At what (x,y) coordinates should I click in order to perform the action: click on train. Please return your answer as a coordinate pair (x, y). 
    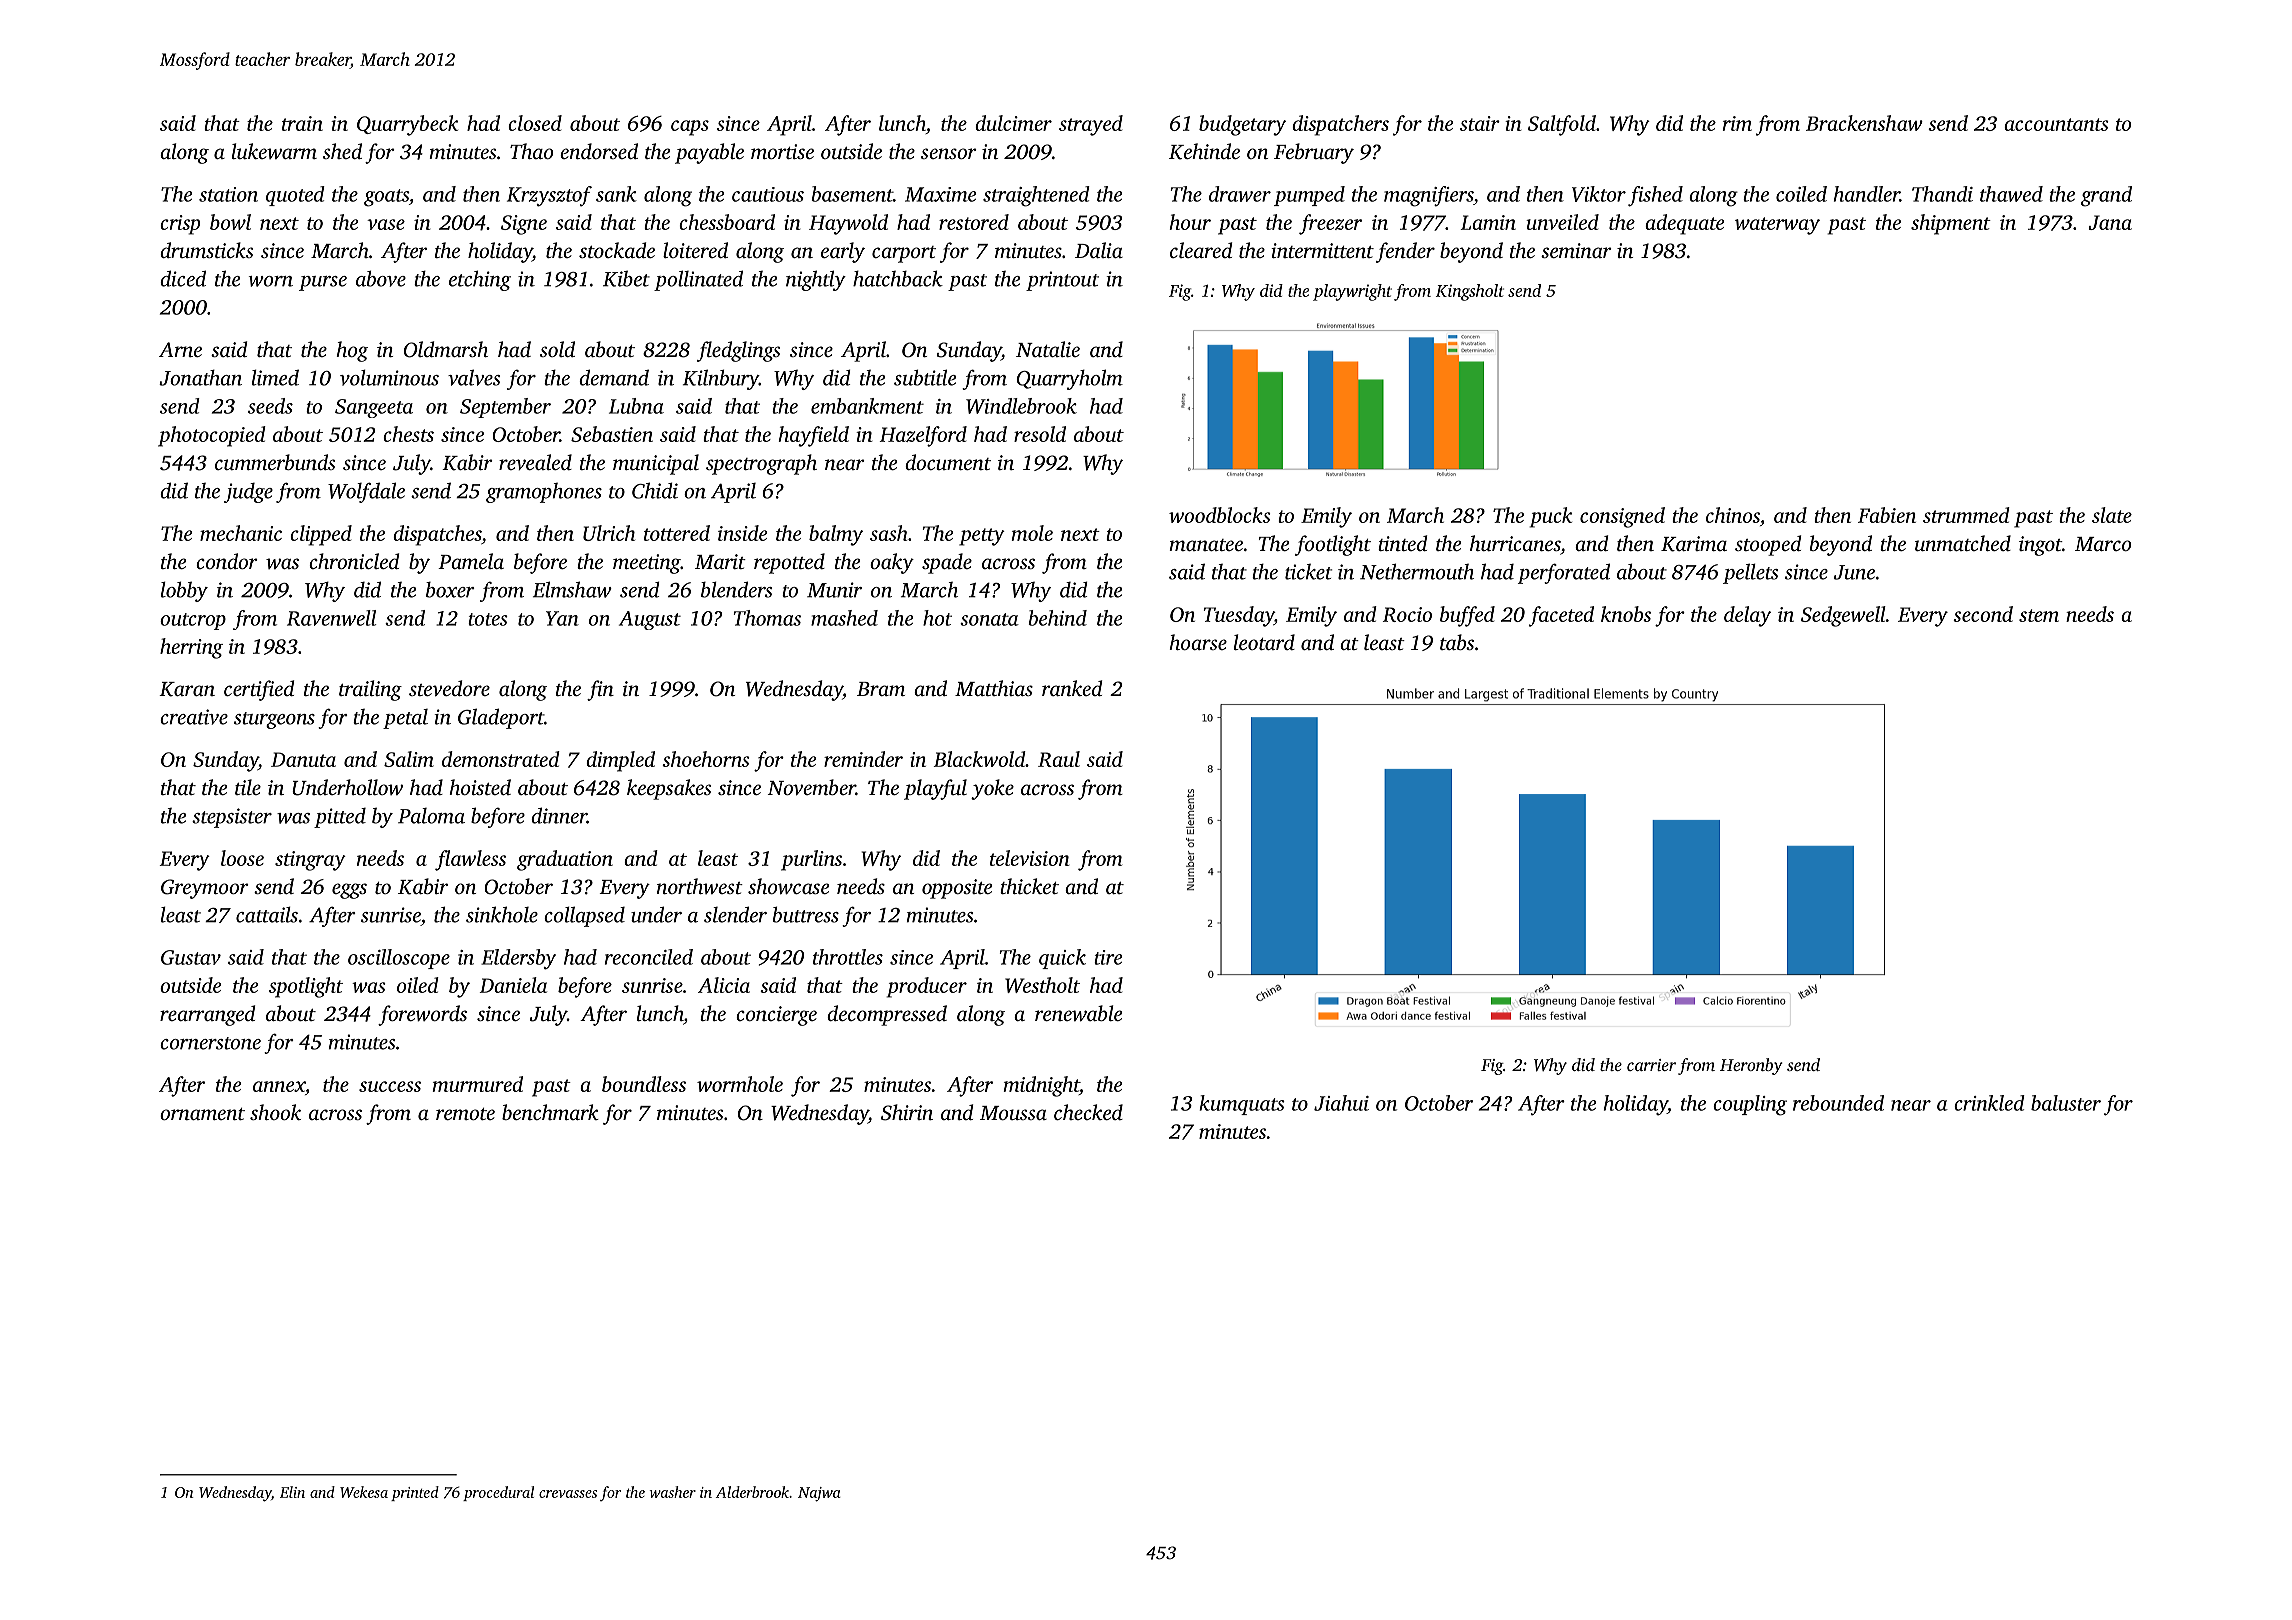
    Looking at the image, I should click on (302, 123).
